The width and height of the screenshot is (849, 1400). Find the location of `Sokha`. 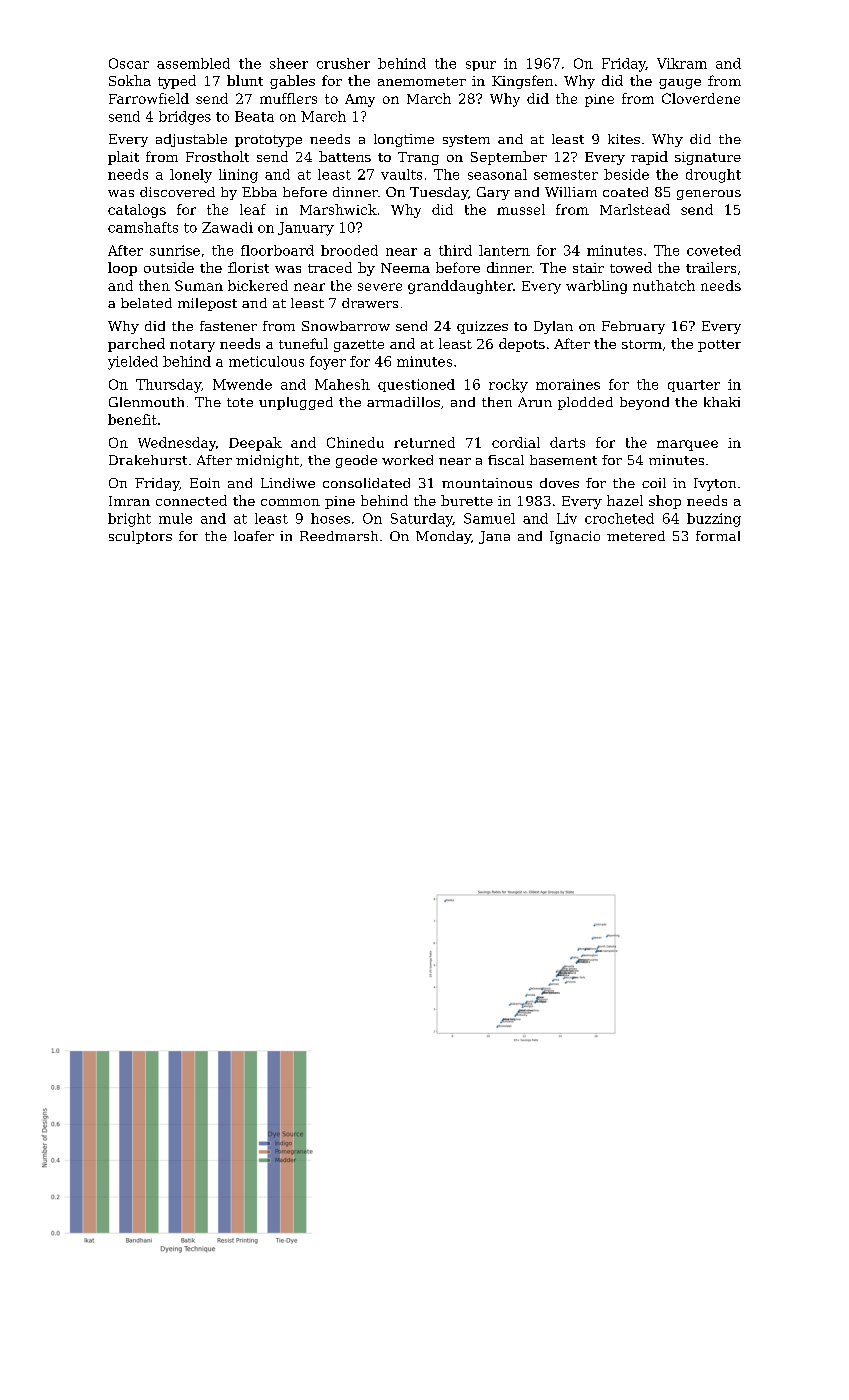

Sokha is located at coordinates (130, 80).
